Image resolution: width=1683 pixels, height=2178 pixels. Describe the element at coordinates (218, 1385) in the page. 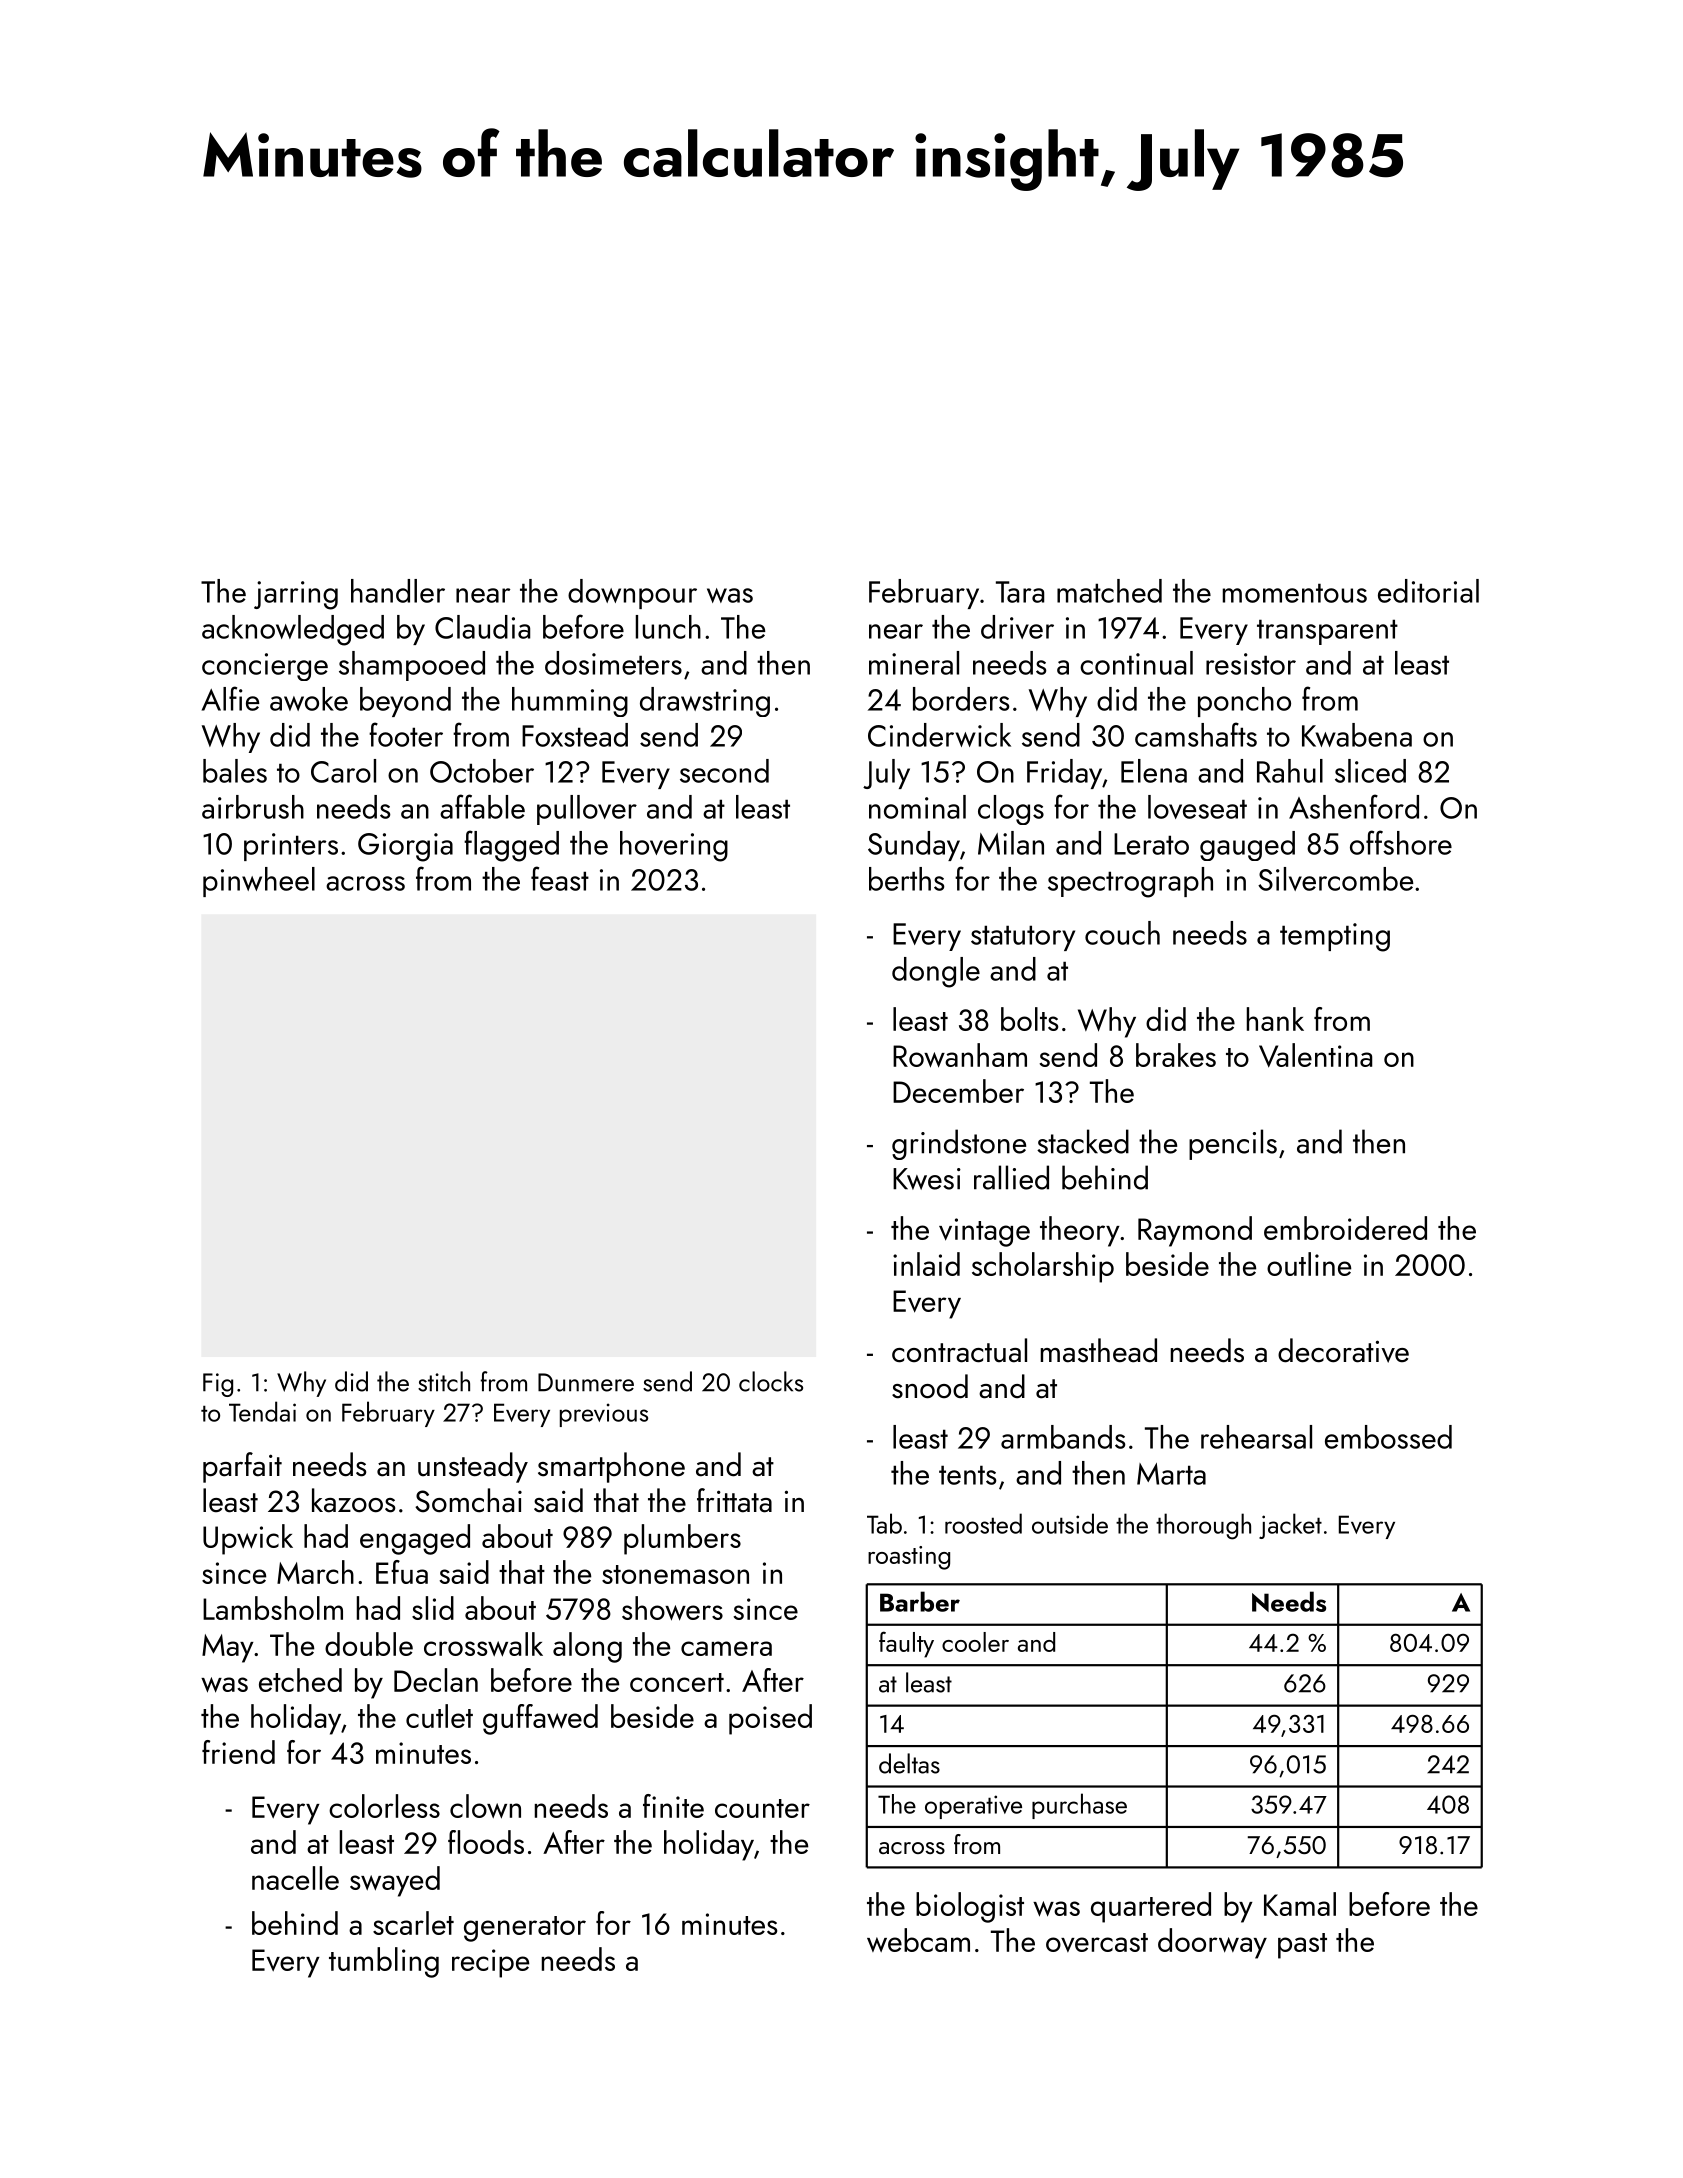

I see `Fig` at that location.
